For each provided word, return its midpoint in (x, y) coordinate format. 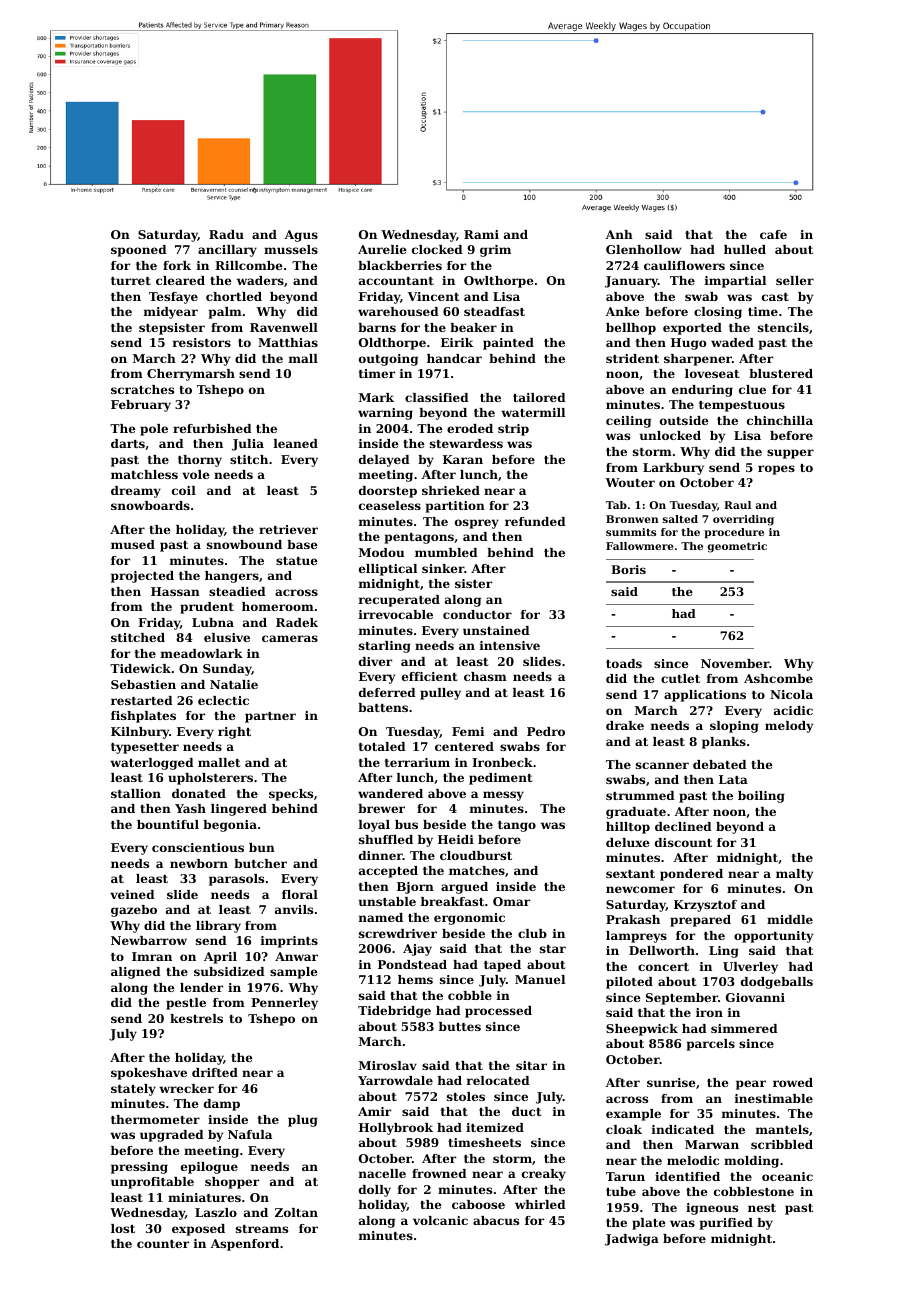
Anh (619, 234)
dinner (381, 855)
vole (195, 474)
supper (790, 454)
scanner (662, 765)
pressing (139, 1168)
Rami (481, 234)
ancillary (227, 251)
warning (385, 414)
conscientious (198, 847)
